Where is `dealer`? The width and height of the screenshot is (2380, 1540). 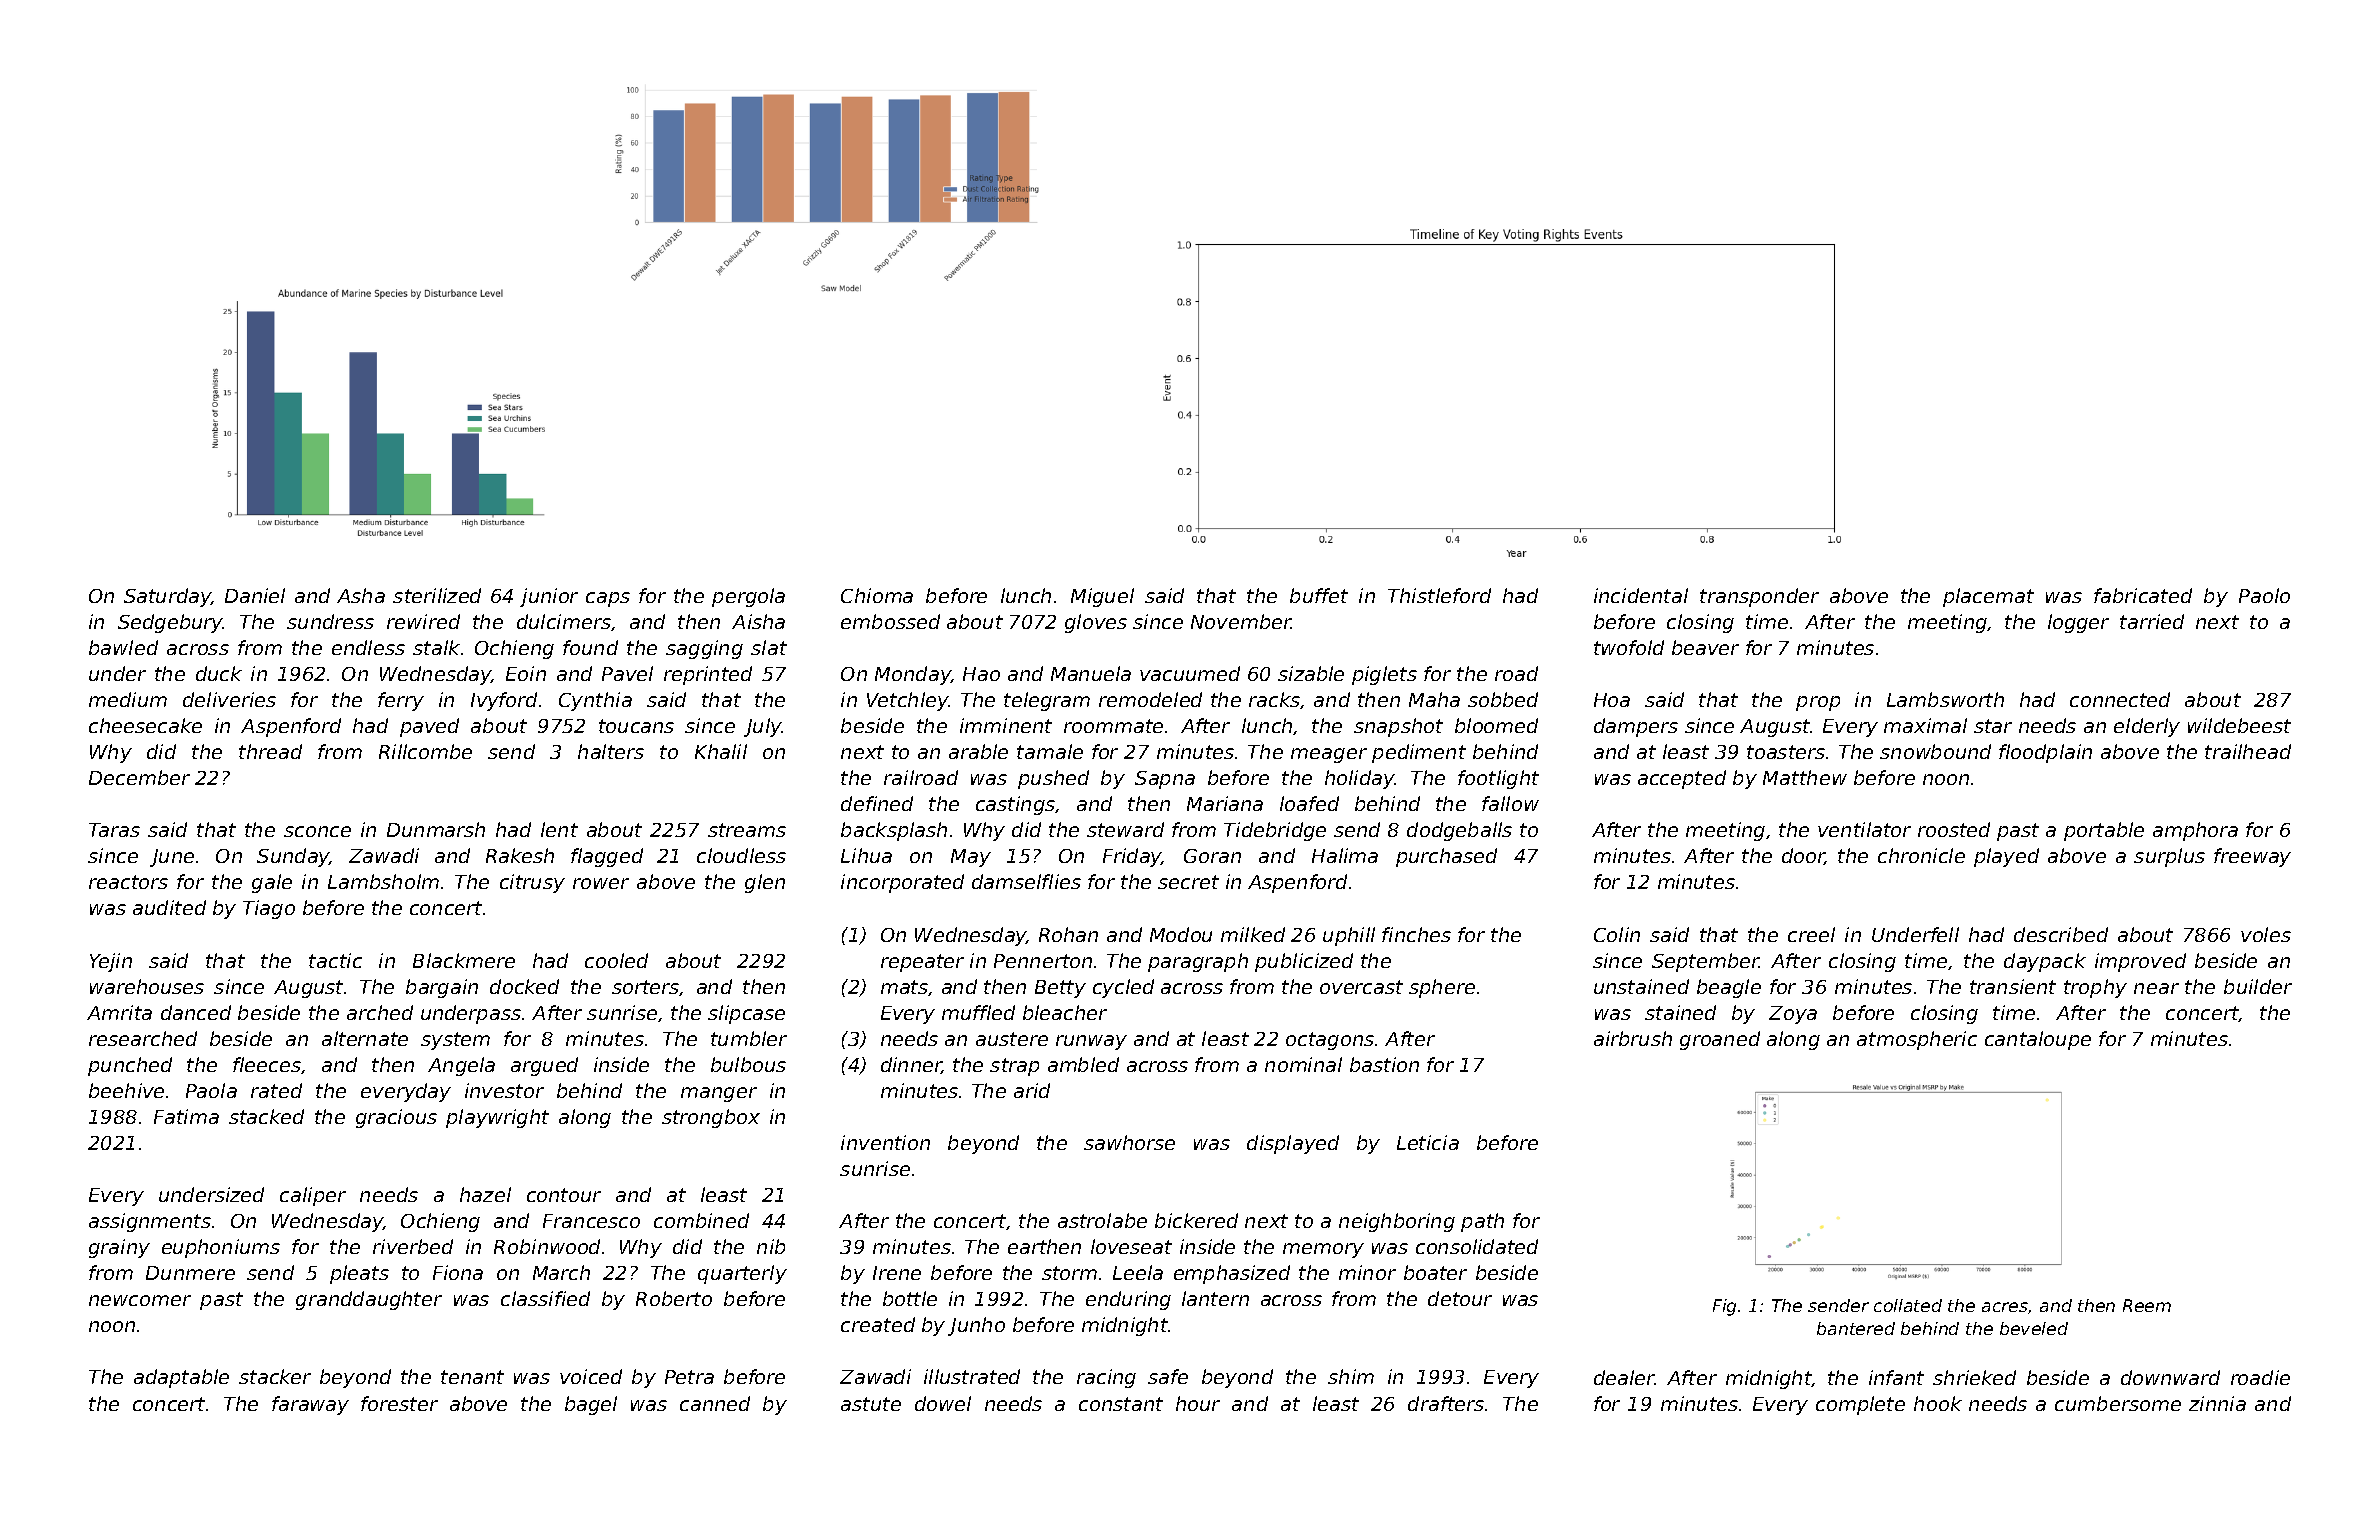 dealer is located at coordinates (1624, 1377).
